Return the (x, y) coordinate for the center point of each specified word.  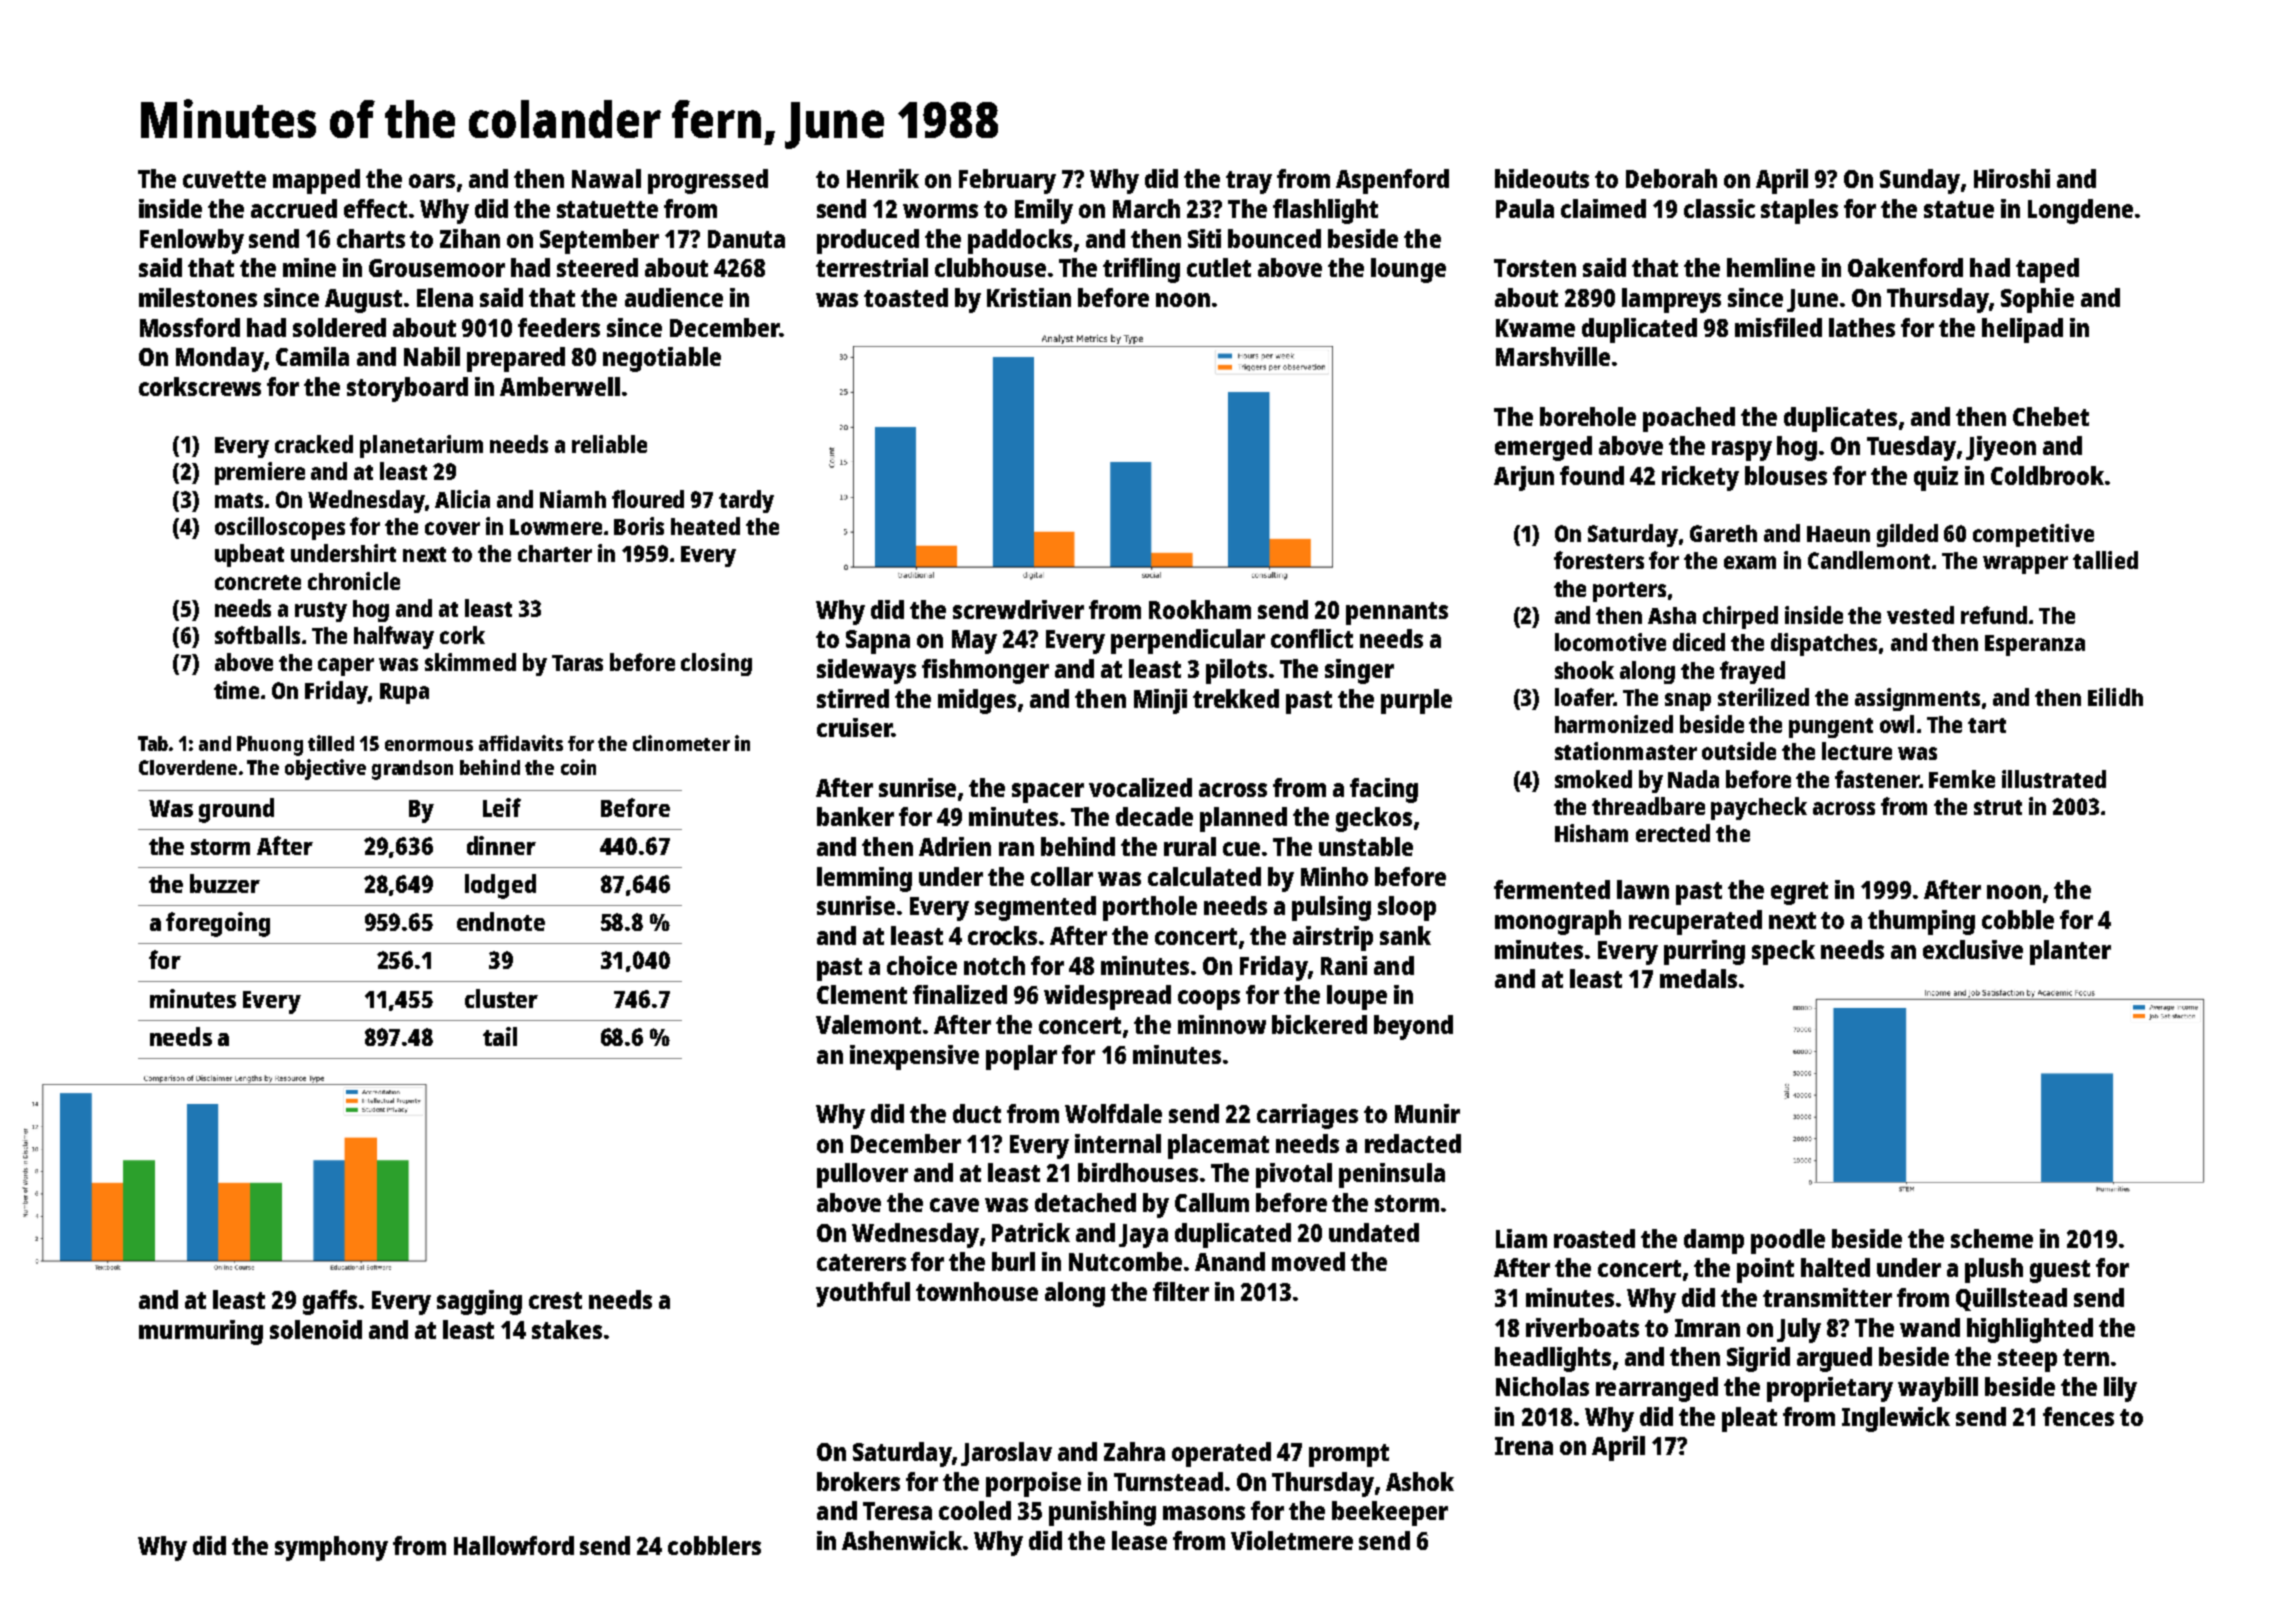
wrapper (2025, 565)
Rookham (1200, 609)
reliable (609, 444)
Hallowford (514, 1545)
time (236, 690)
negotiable (662, 359)
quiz (1936, 478)
